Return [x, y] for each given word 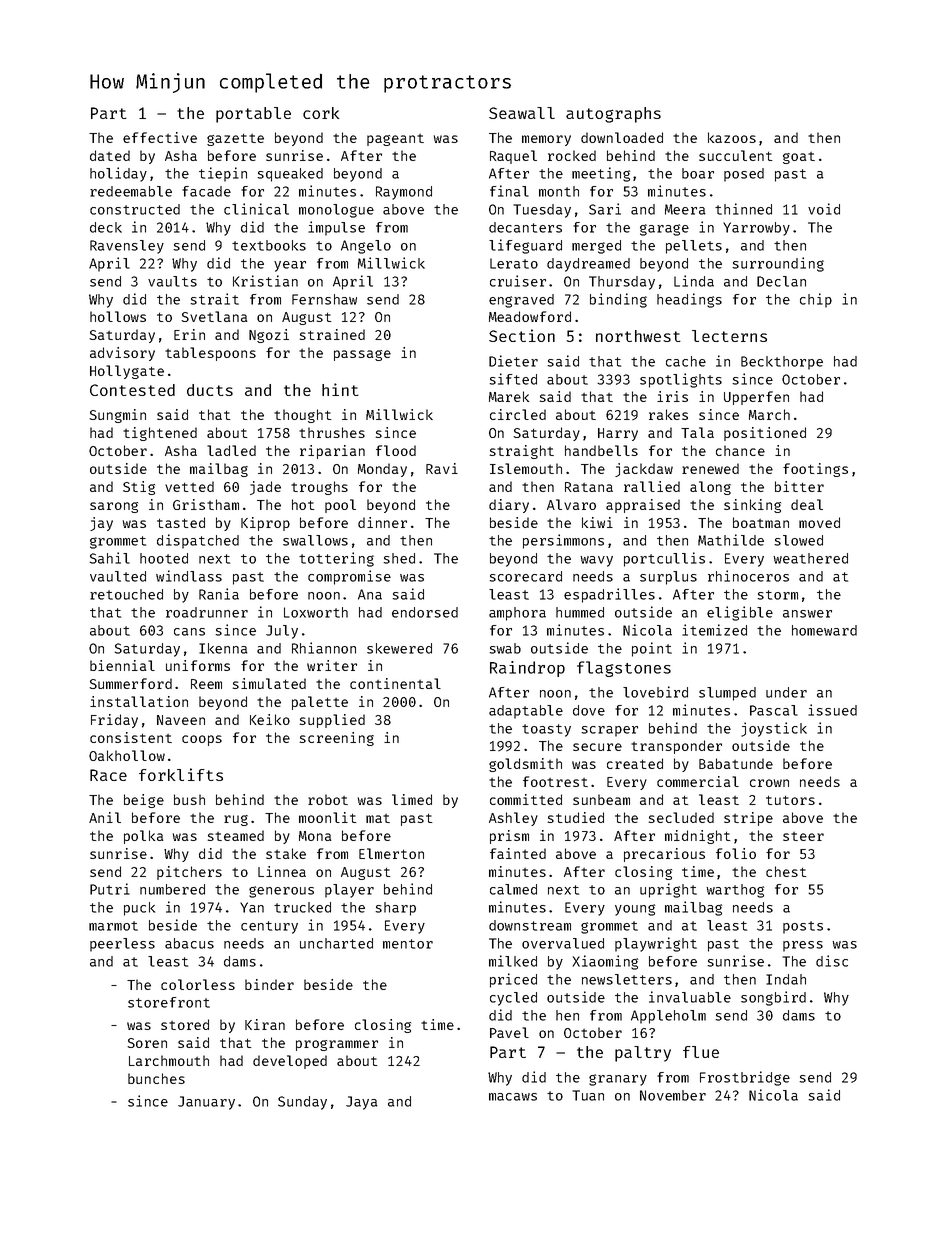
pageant [395, 140]
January [206, 1103]
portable [253, 115]
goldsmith [525, 765]
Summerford [130, 683]
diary [509, 506]
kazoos [732, 137]
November [673, 1095]
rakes [668, 414]
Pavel [509, 1032]
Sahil [109, 558]
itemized [714, 630]
